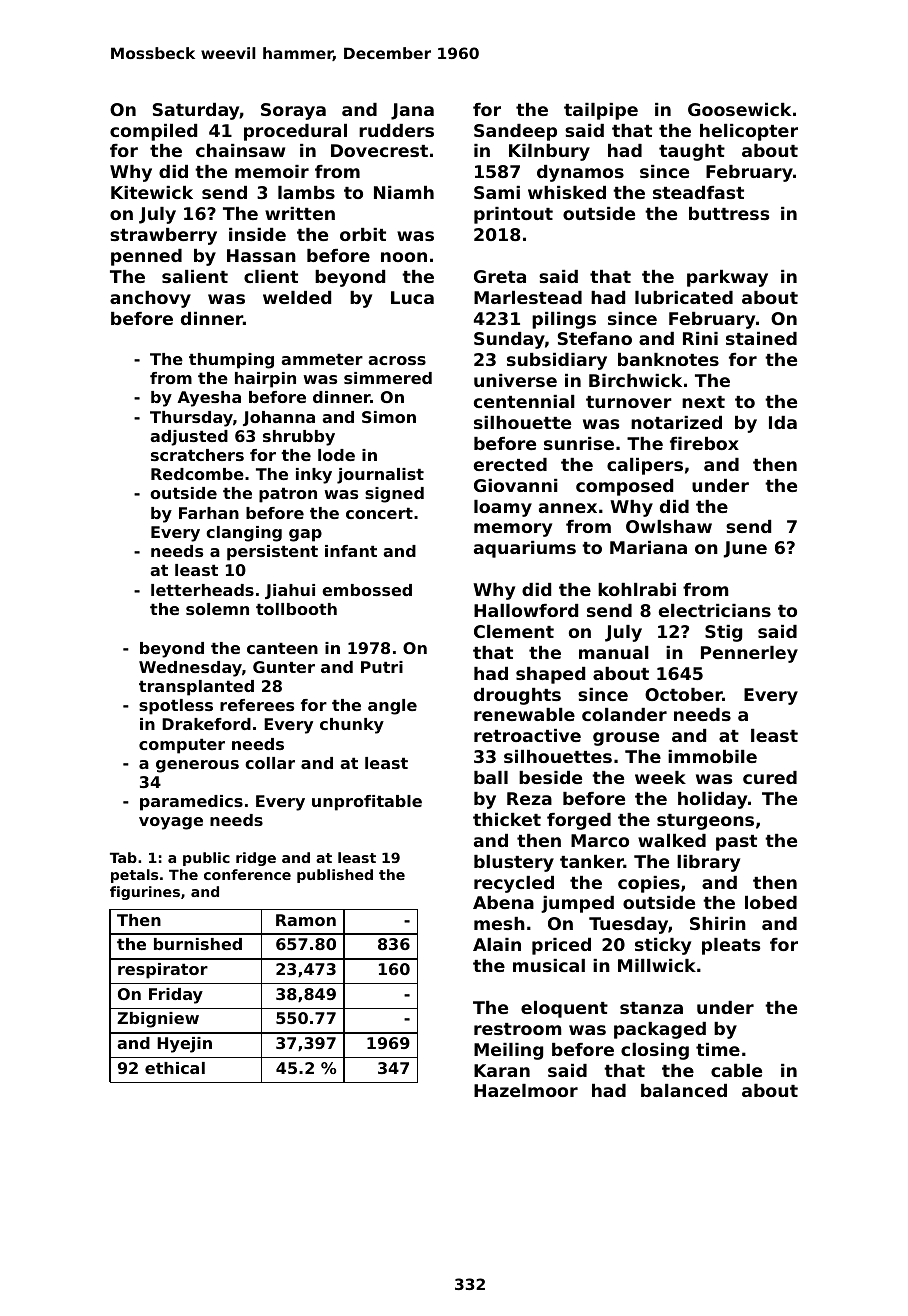 The height and width of the screenshot is (1316, 908). I want to click on hairpin, so click(265, 380).
